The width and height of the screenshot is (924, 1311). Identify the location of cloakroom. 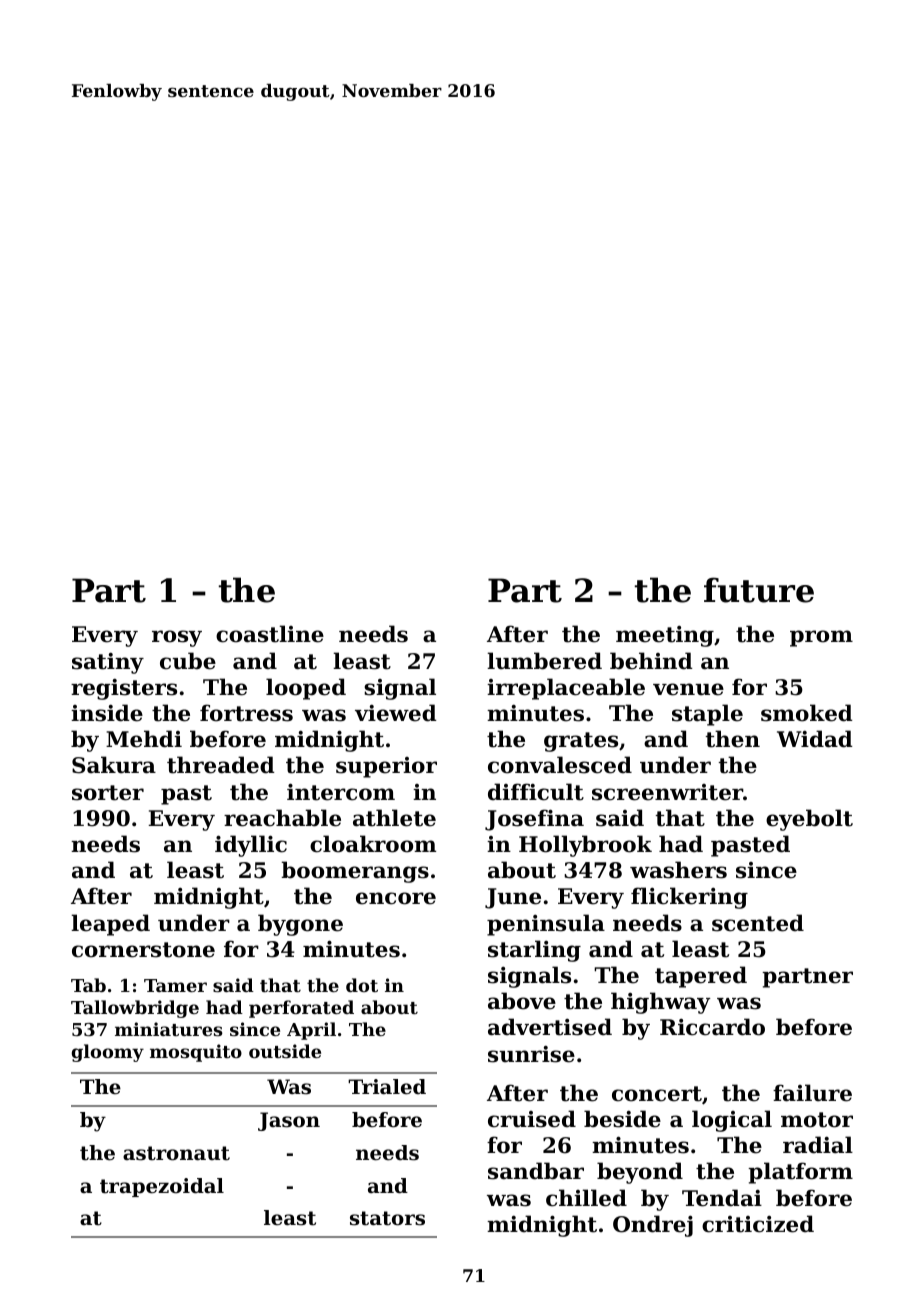
(373, 844).
